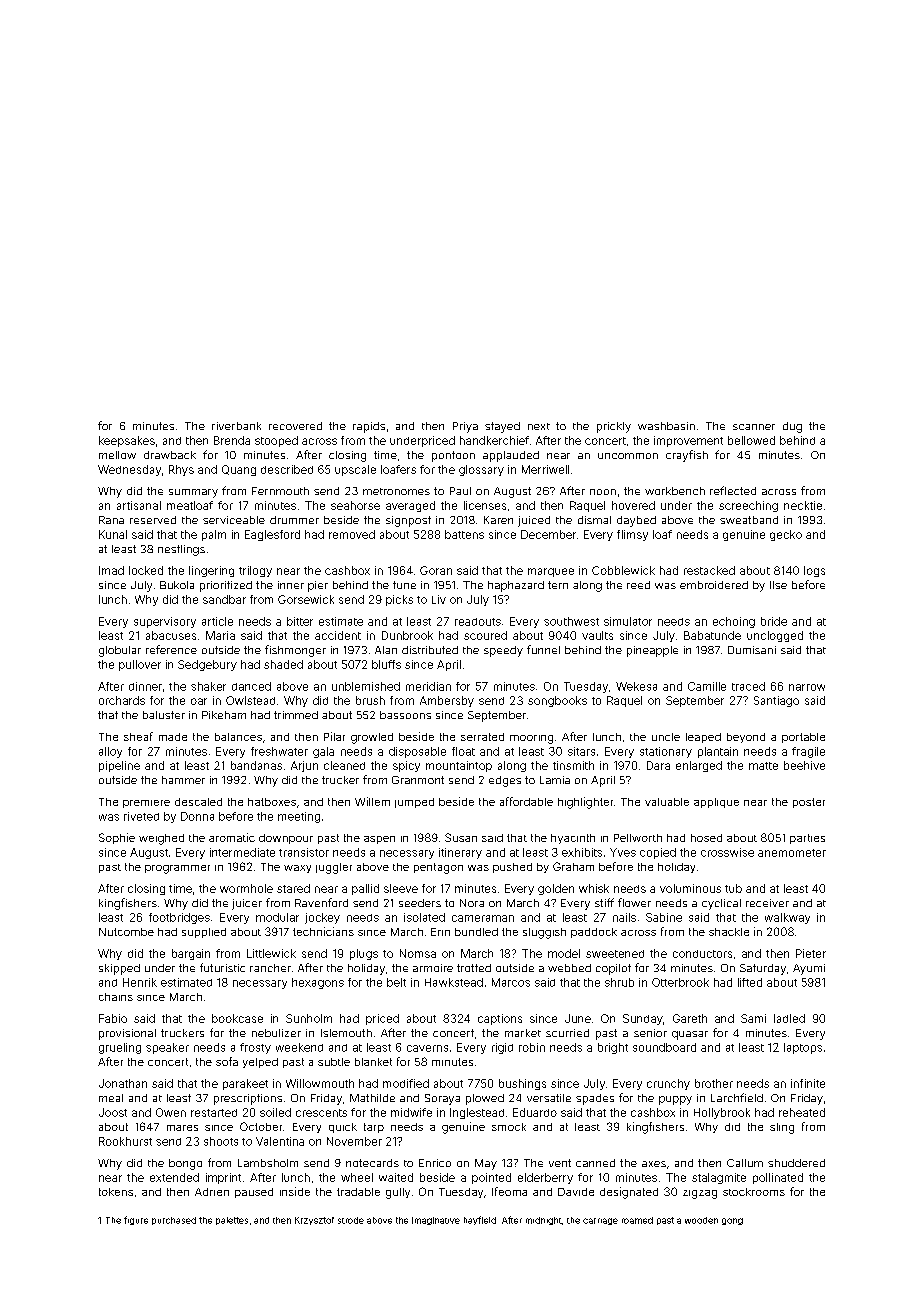 This page has width=924, height=1308. I want to click on Willem, so click(372, 801).
